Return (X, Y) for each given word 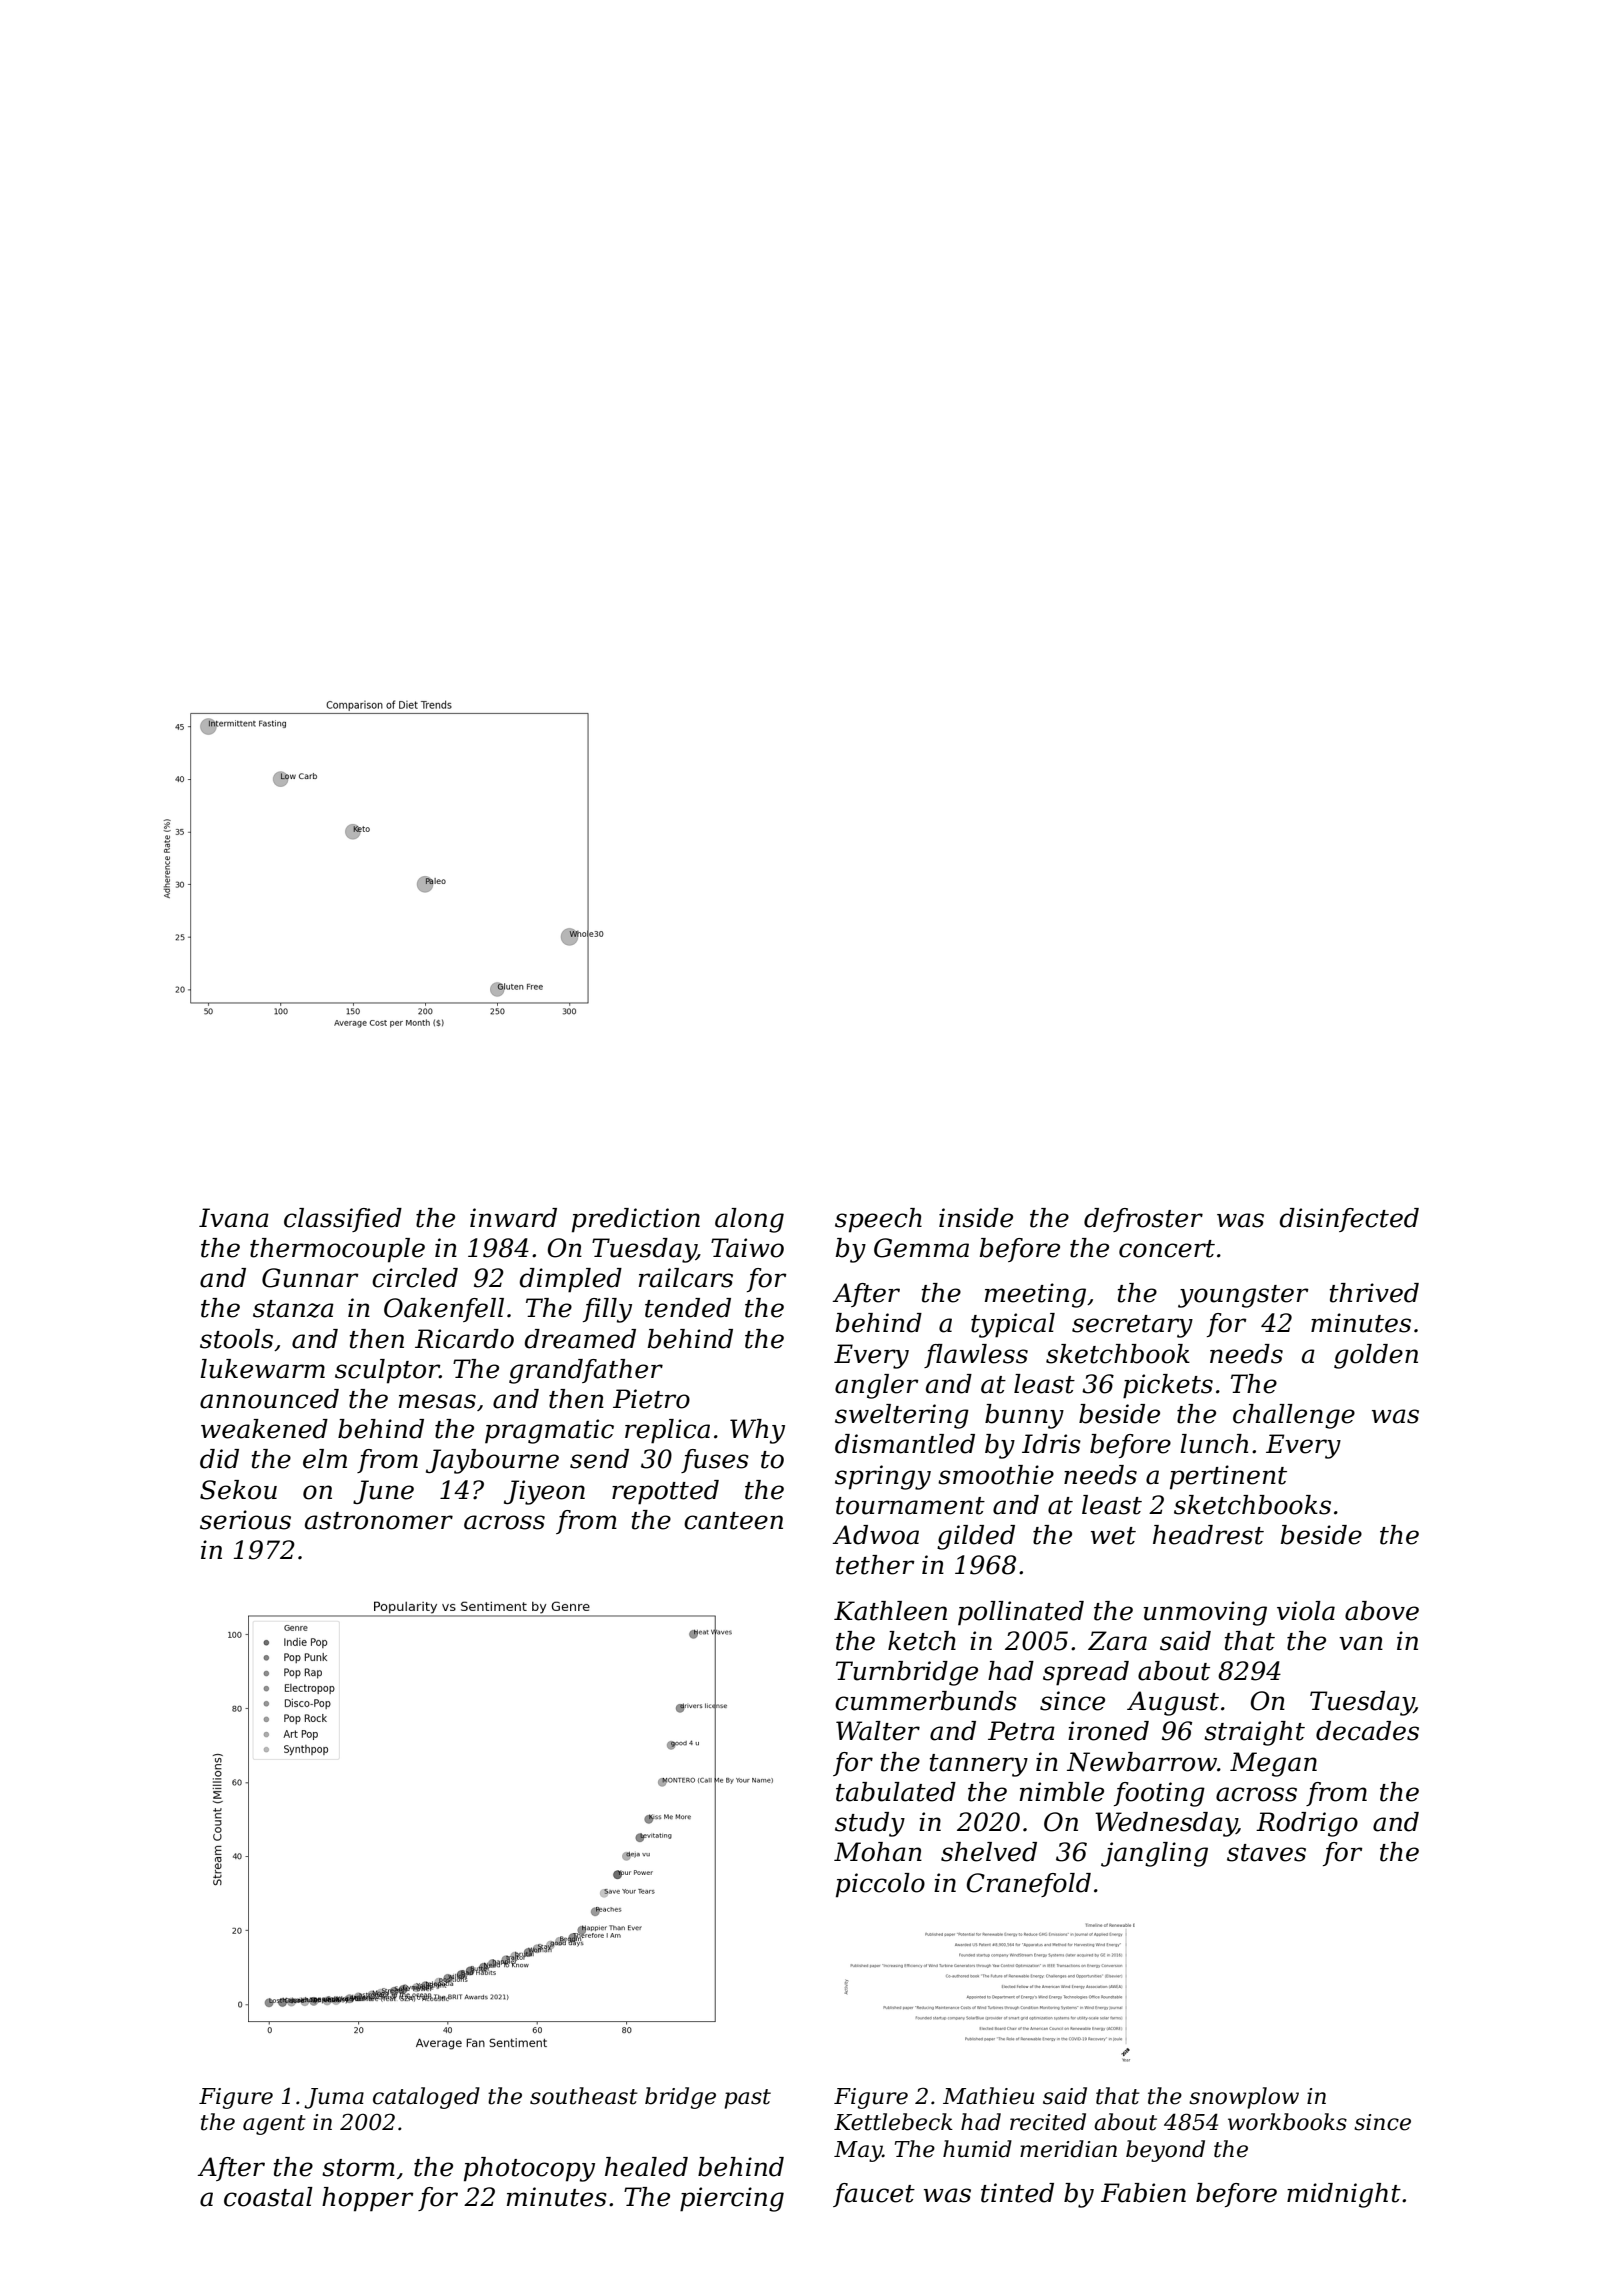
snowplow (1244, 2098)
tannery (979, 1765)
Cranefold (1029, 1885)
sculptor (387, 1371)
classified (343, 1220)
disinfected (1349, 1220)
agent (274, 2125)
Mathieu (988, 2096)
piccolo (880, 1885)
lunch (1214, 1444)
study (870, 1824)
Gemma (921, 1248)
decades (1367, 1731)
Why (757, 1431)
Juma (334, 2098)
